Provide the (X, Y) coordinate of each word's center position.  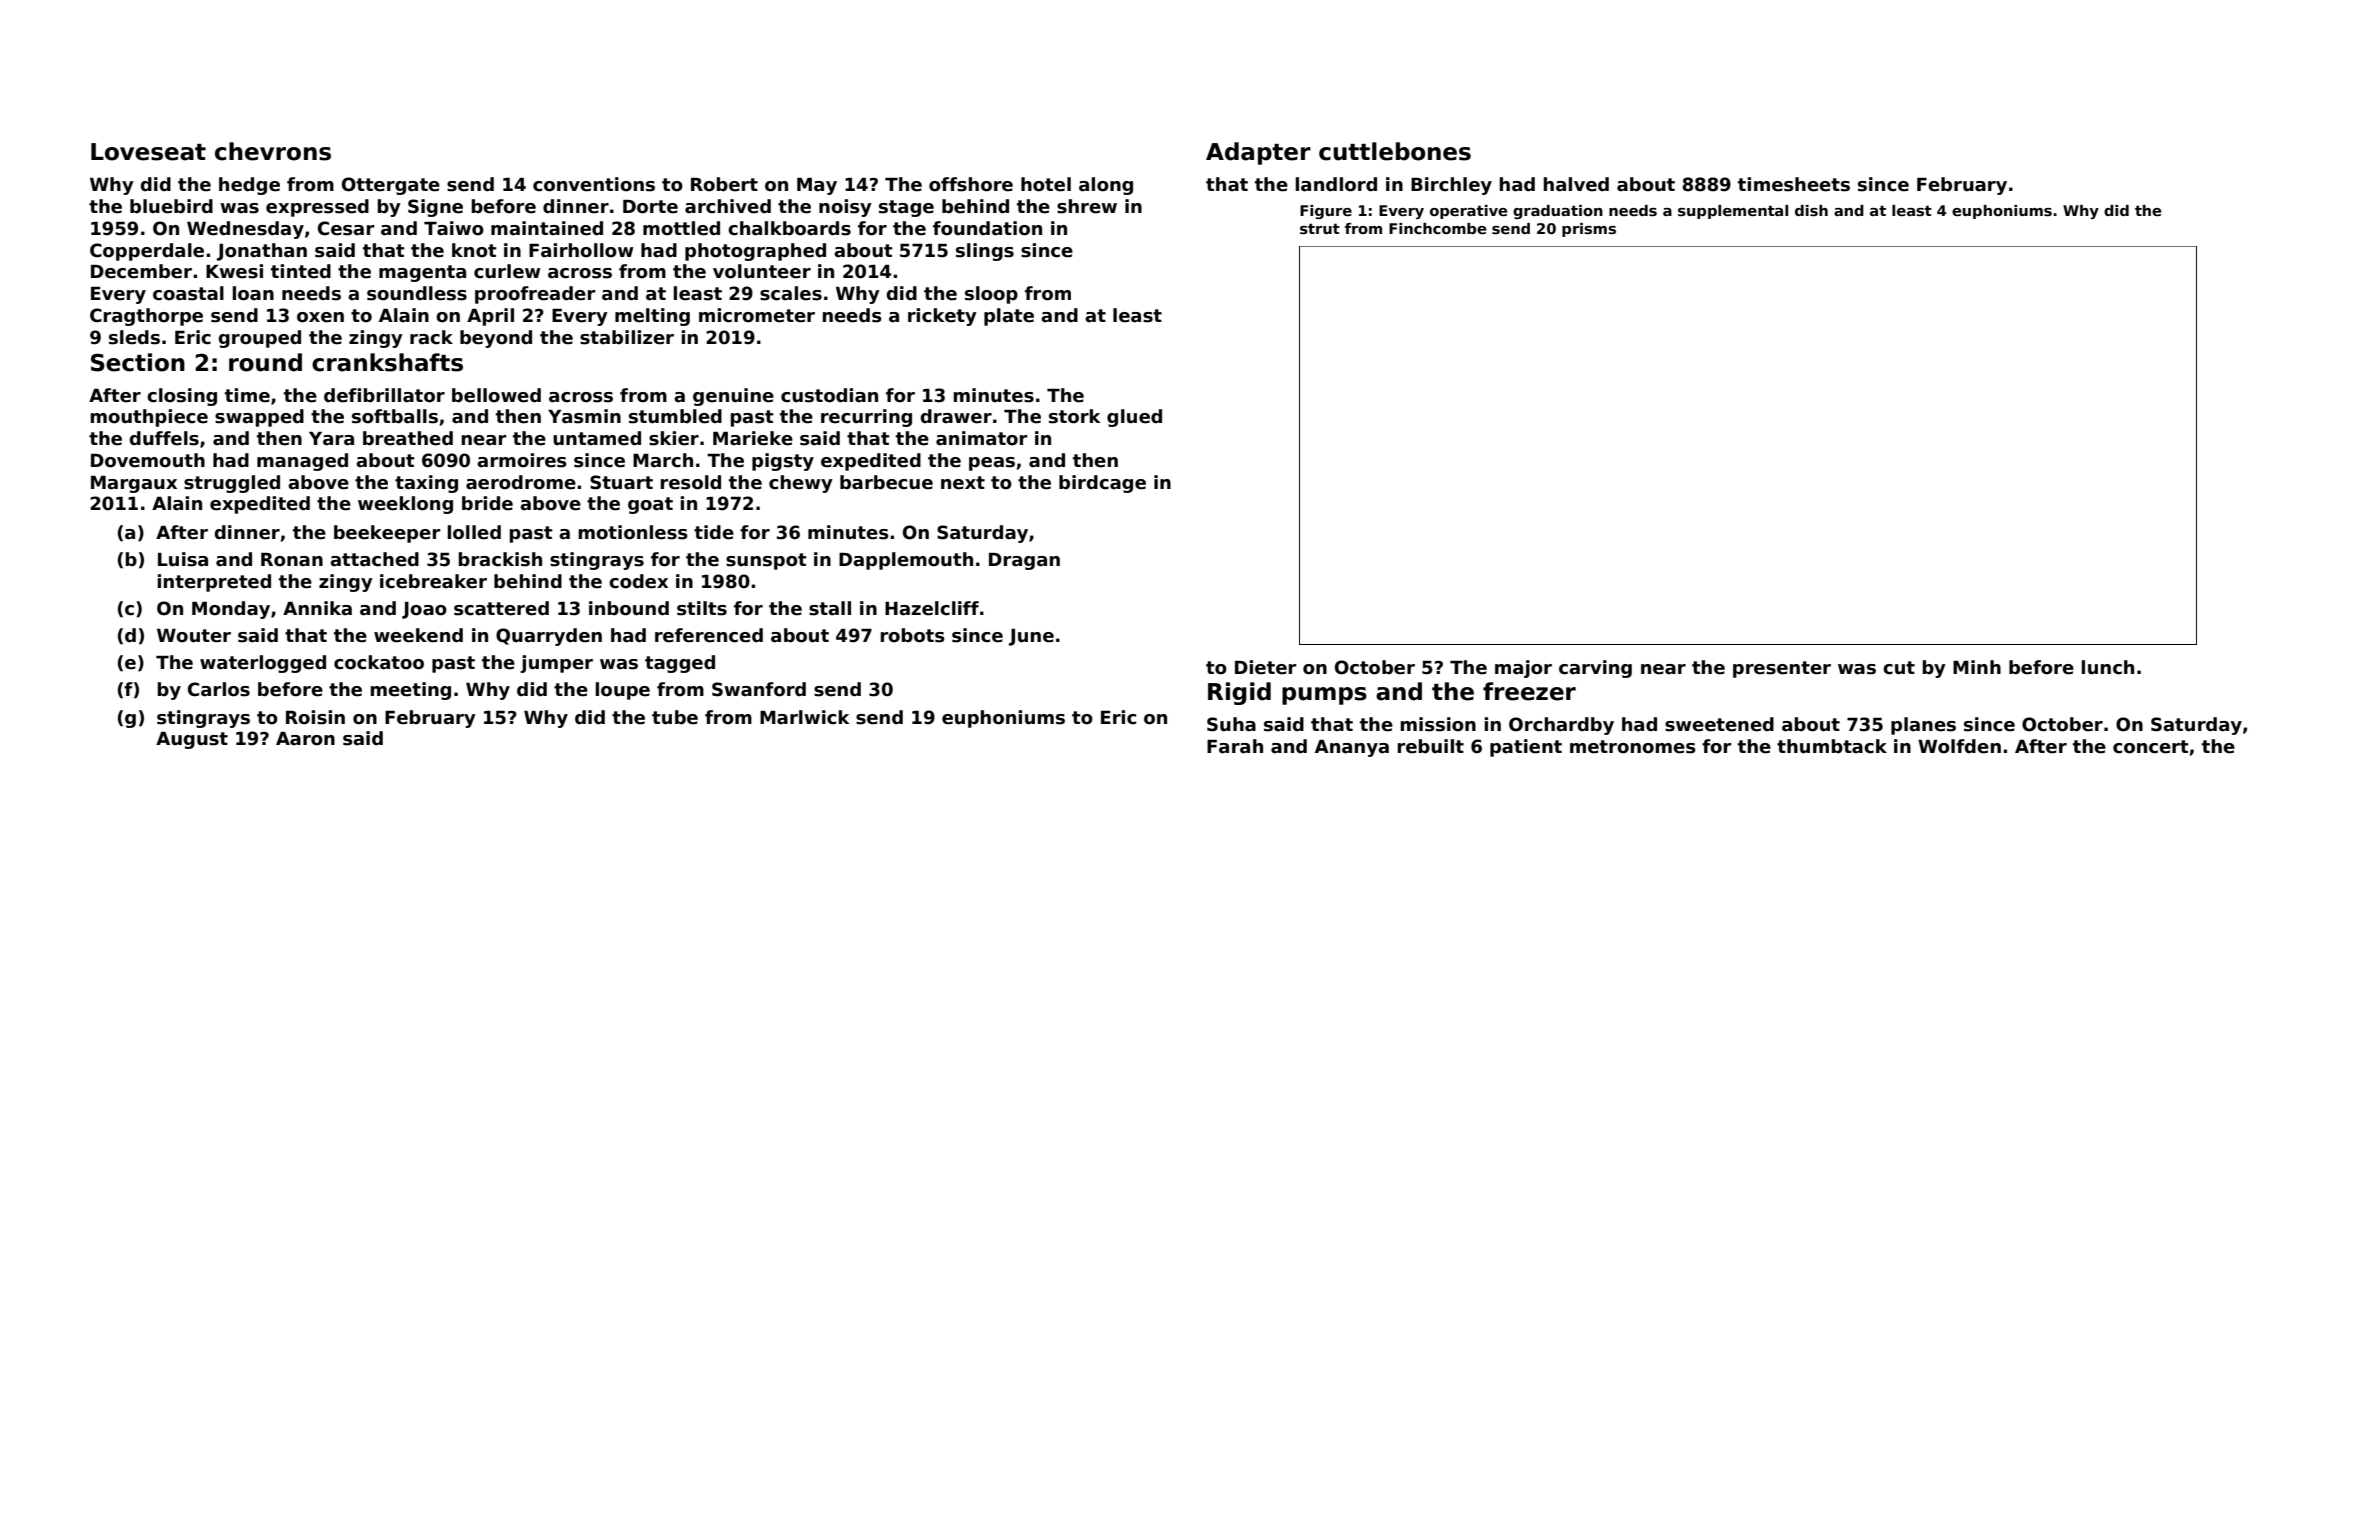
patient (1526, 748)
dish (1811, 210)
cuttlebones (1395, 151)
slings (985, 252)
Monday (231, 610)
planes (1923, 726)
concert (2151, 747)
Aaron (305, 739)
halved (1576, 184)
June (1031, 637)
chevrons (273, 151)
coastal (188, 293)
